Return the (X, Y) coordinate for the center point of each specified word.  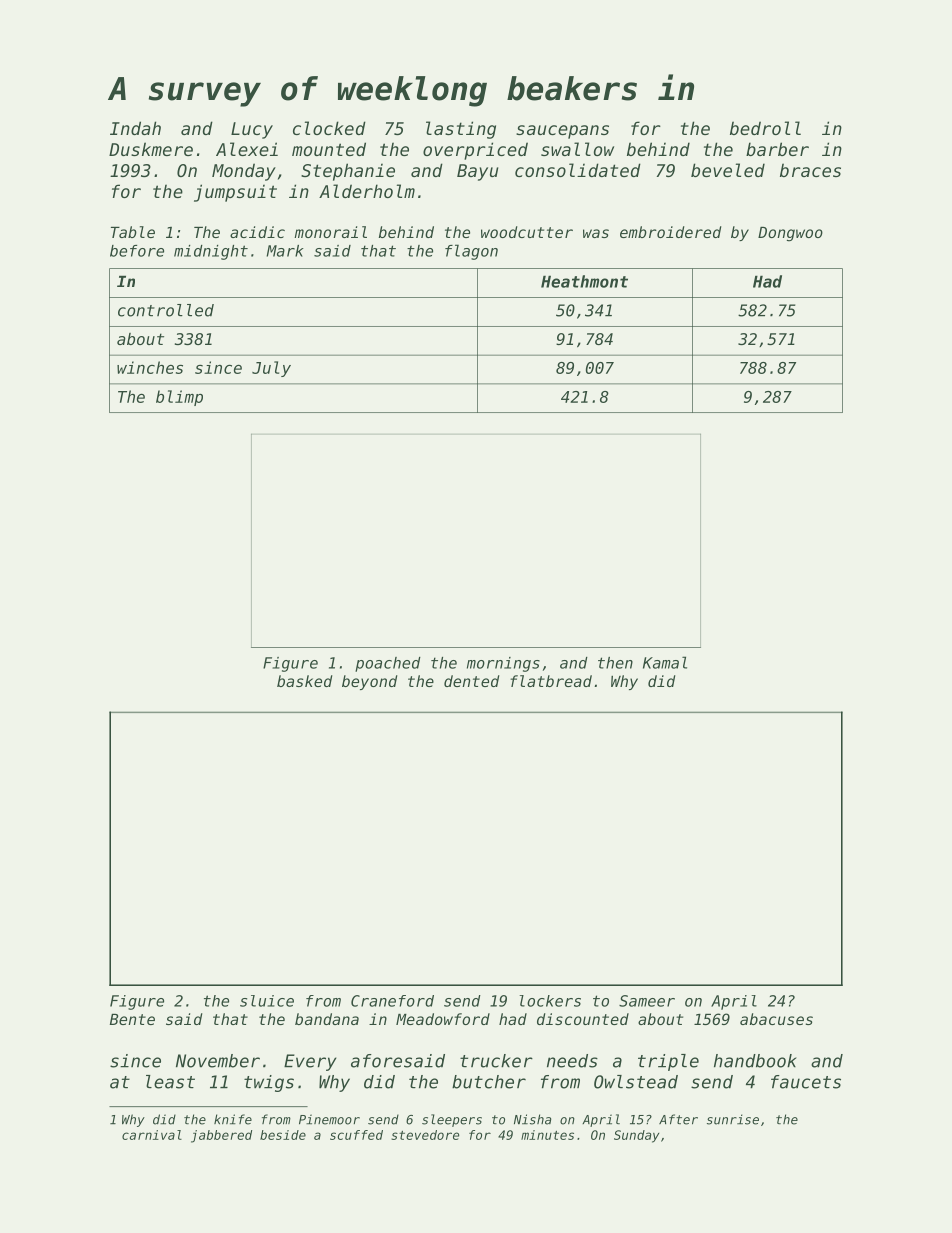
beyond (369, 682)
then (615, 663)
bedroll (765, 128)
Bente (132, 1019)
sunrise (733, 1119)
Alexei (247, 149)
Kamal (665, 662)
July (271, 369)
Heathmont (584, 281)
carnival (152, 1135)
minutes (547, 1135)
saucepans (562, 132)
